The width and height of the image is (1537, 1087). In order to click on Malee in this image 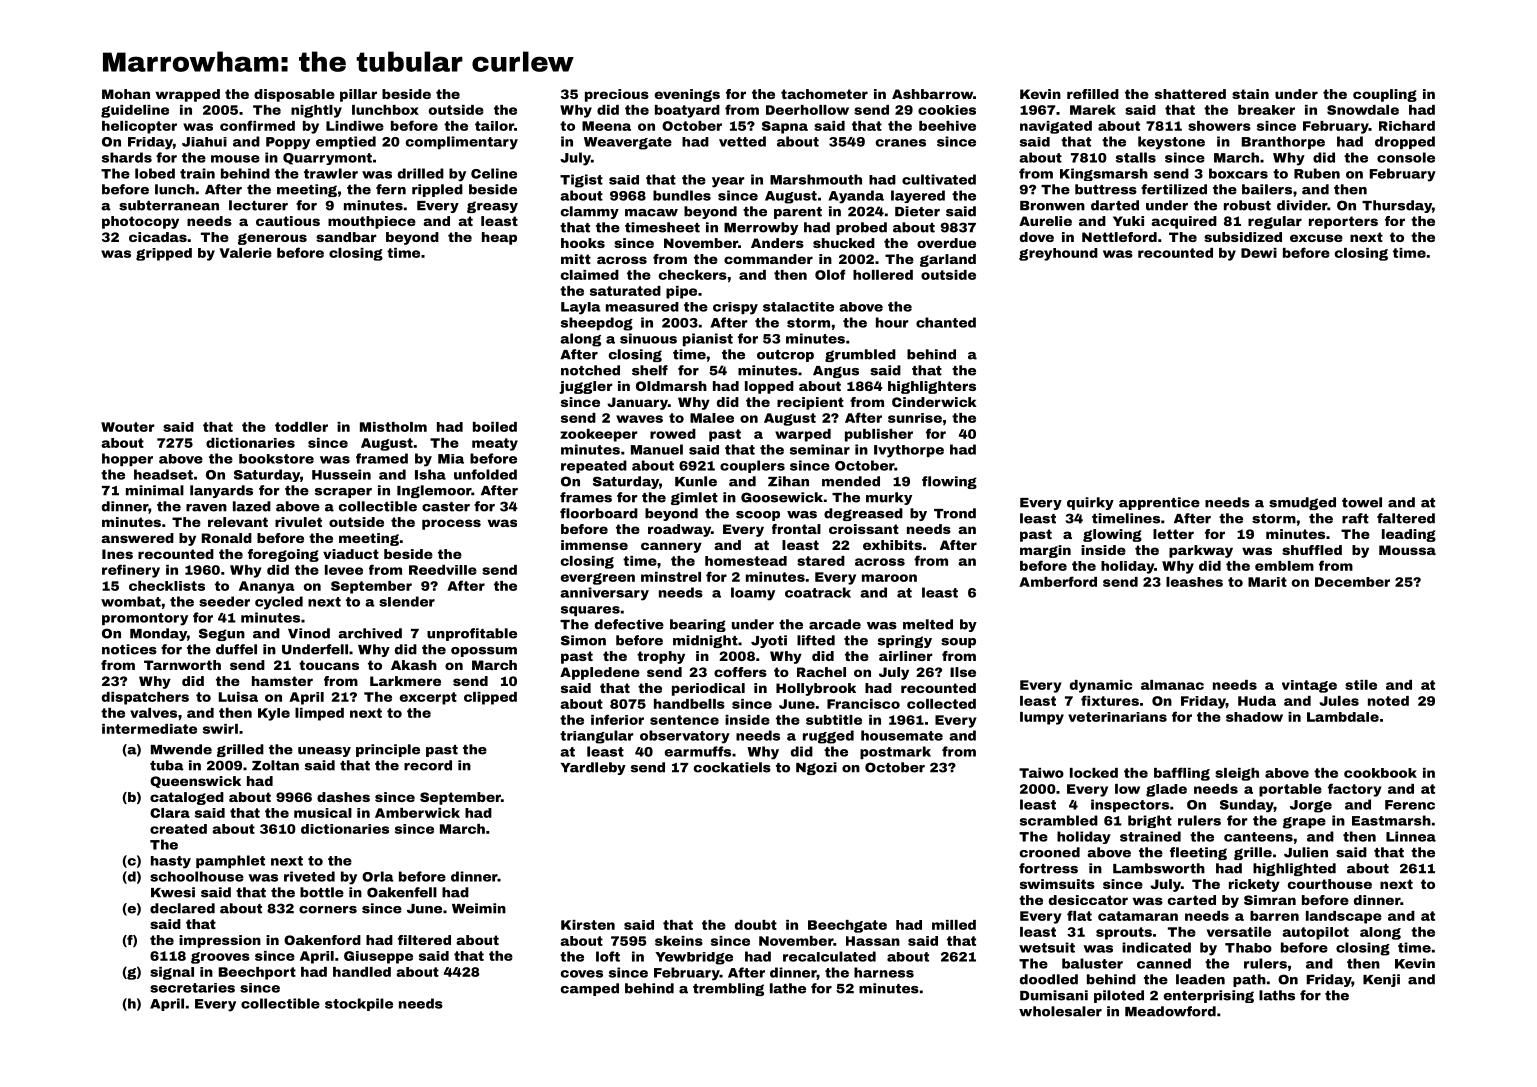, I will do `click(712, 418)`.
